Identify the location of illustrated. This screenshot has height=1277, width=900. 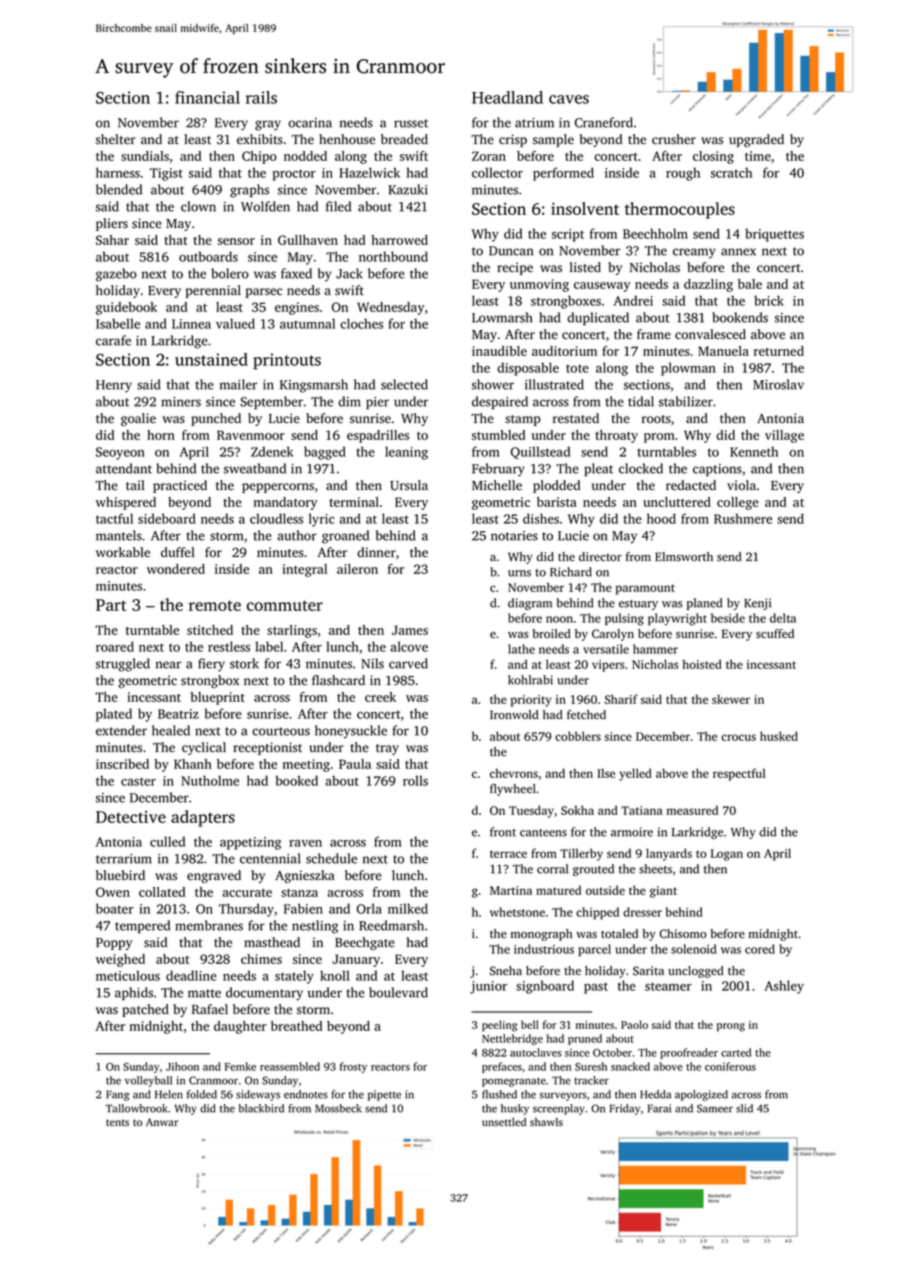
(554, 384).
